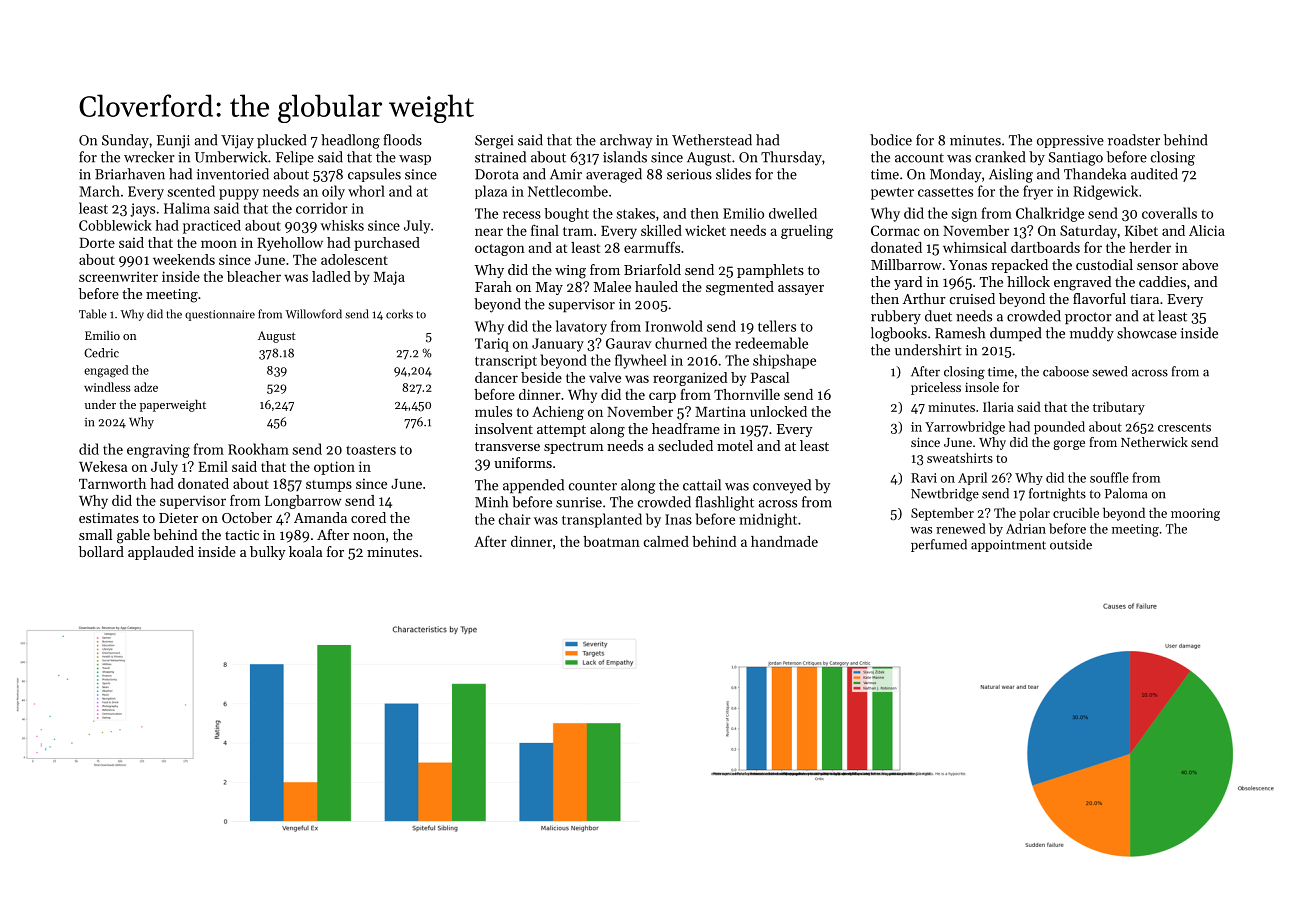 The image size is (1308, 924). What do you see at coordinates (1071, 544) in the page?
I see `outside` at bounding box center [1071, 544].
